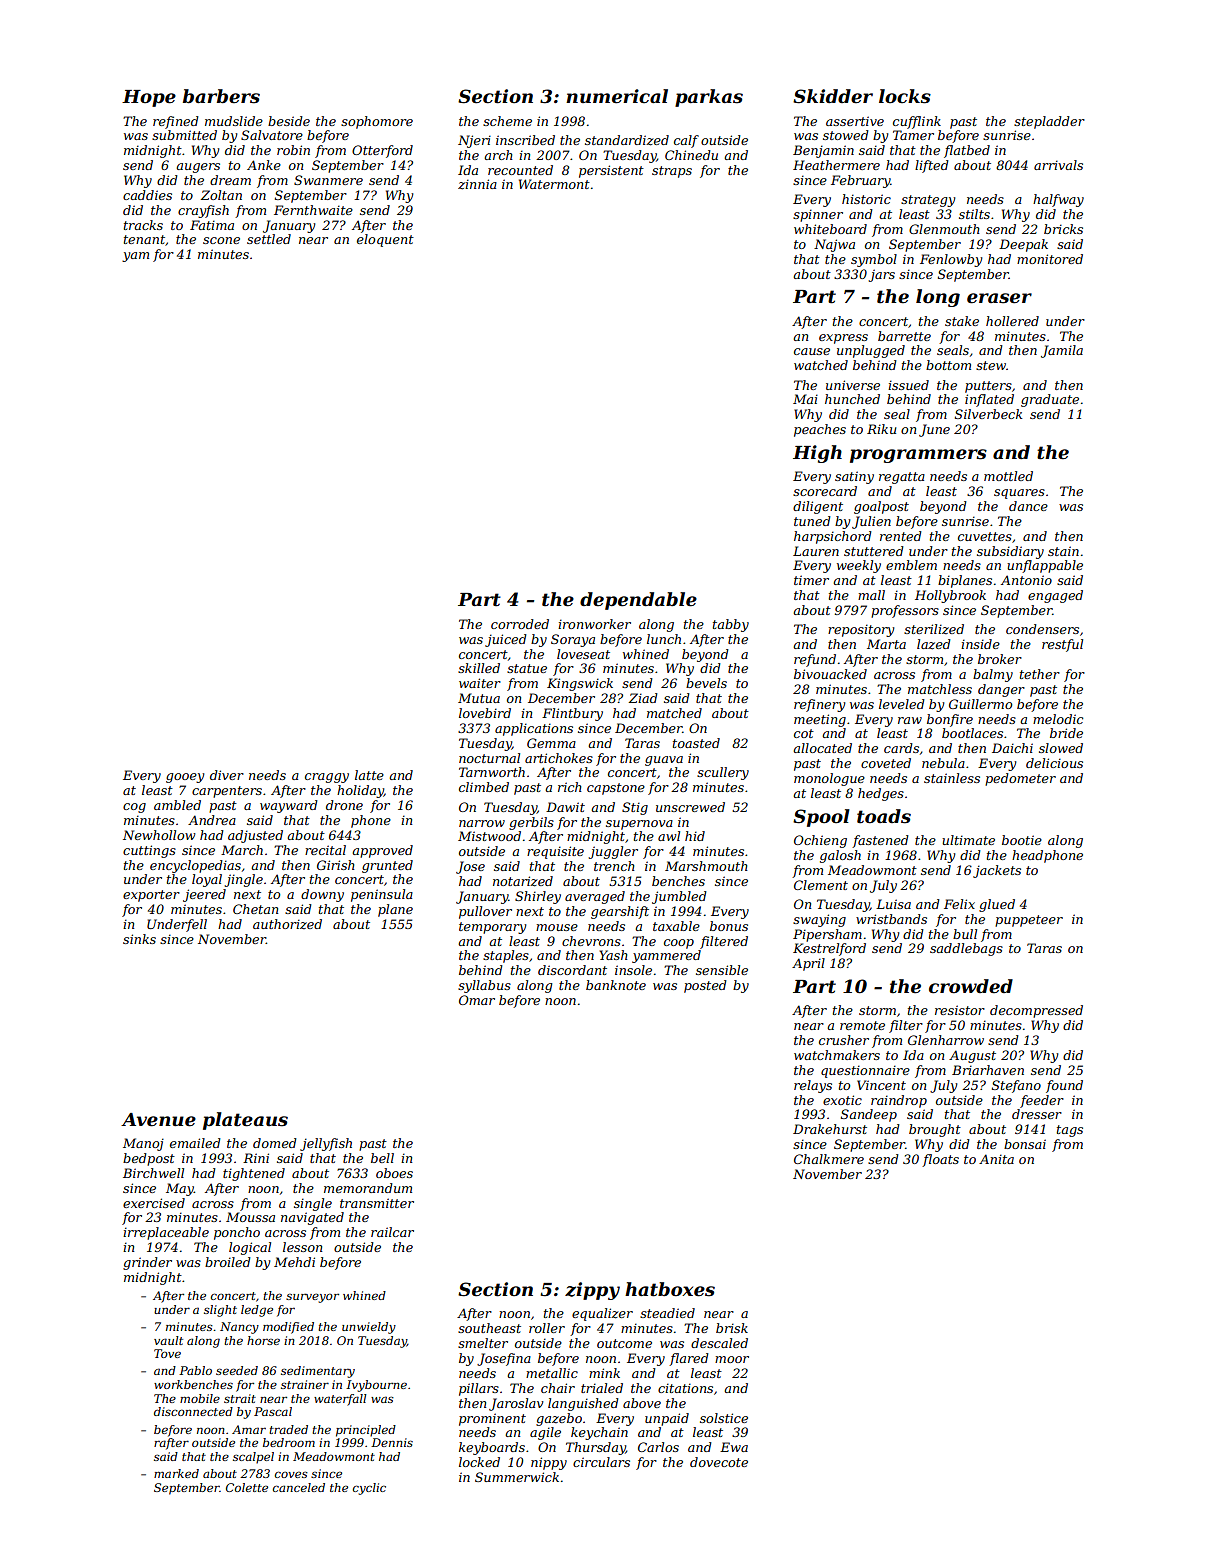 This image has height=1562, width=1207. Describe the element at coordinates (489, 758) in the image. I see `nocturnal` at that location.
